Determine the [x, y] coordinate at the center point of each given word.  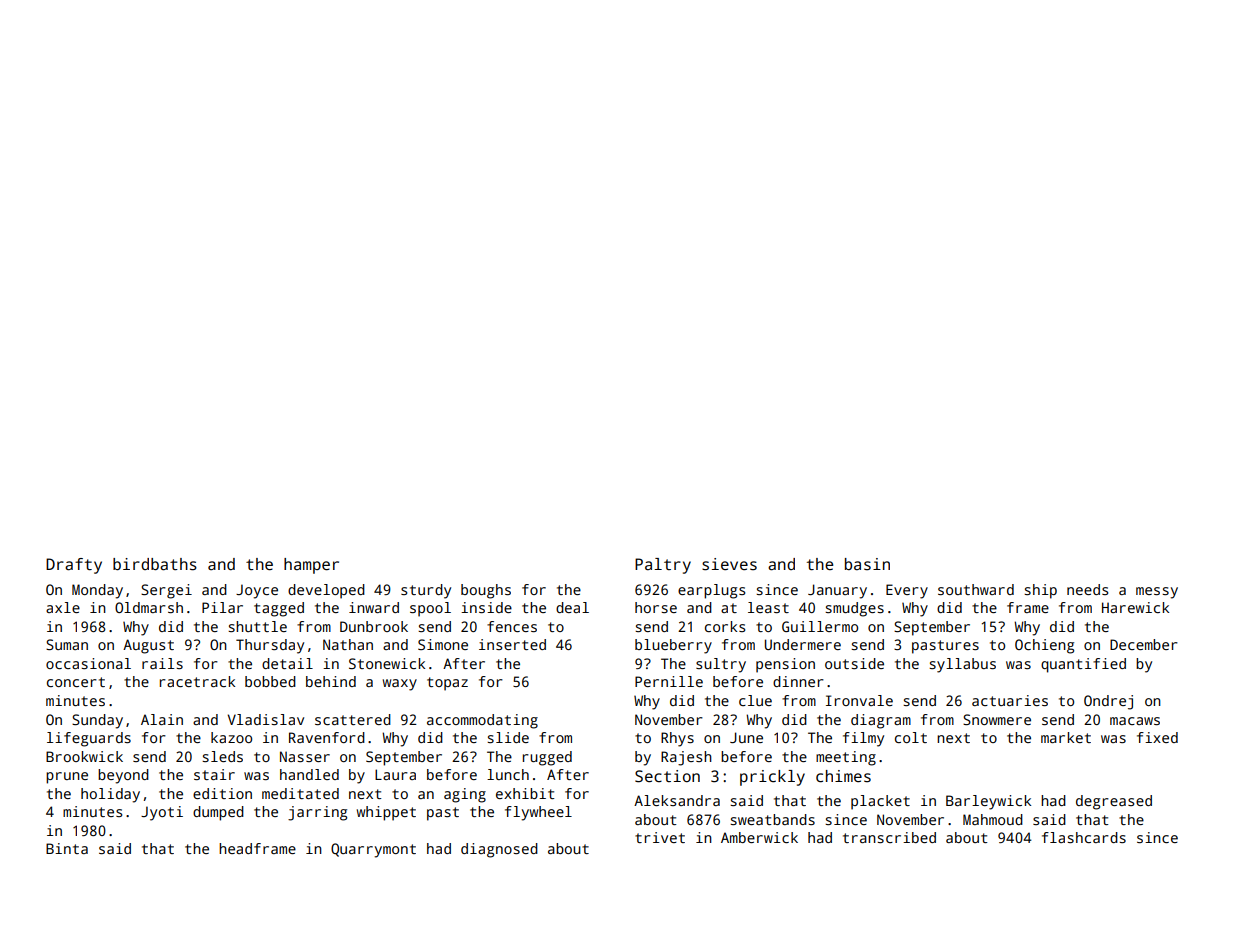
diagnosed [499, 850]
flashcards [1084, 837]
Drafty [74, 566]
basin [867, 564]
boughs [486, 591]
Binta [67, 848]
